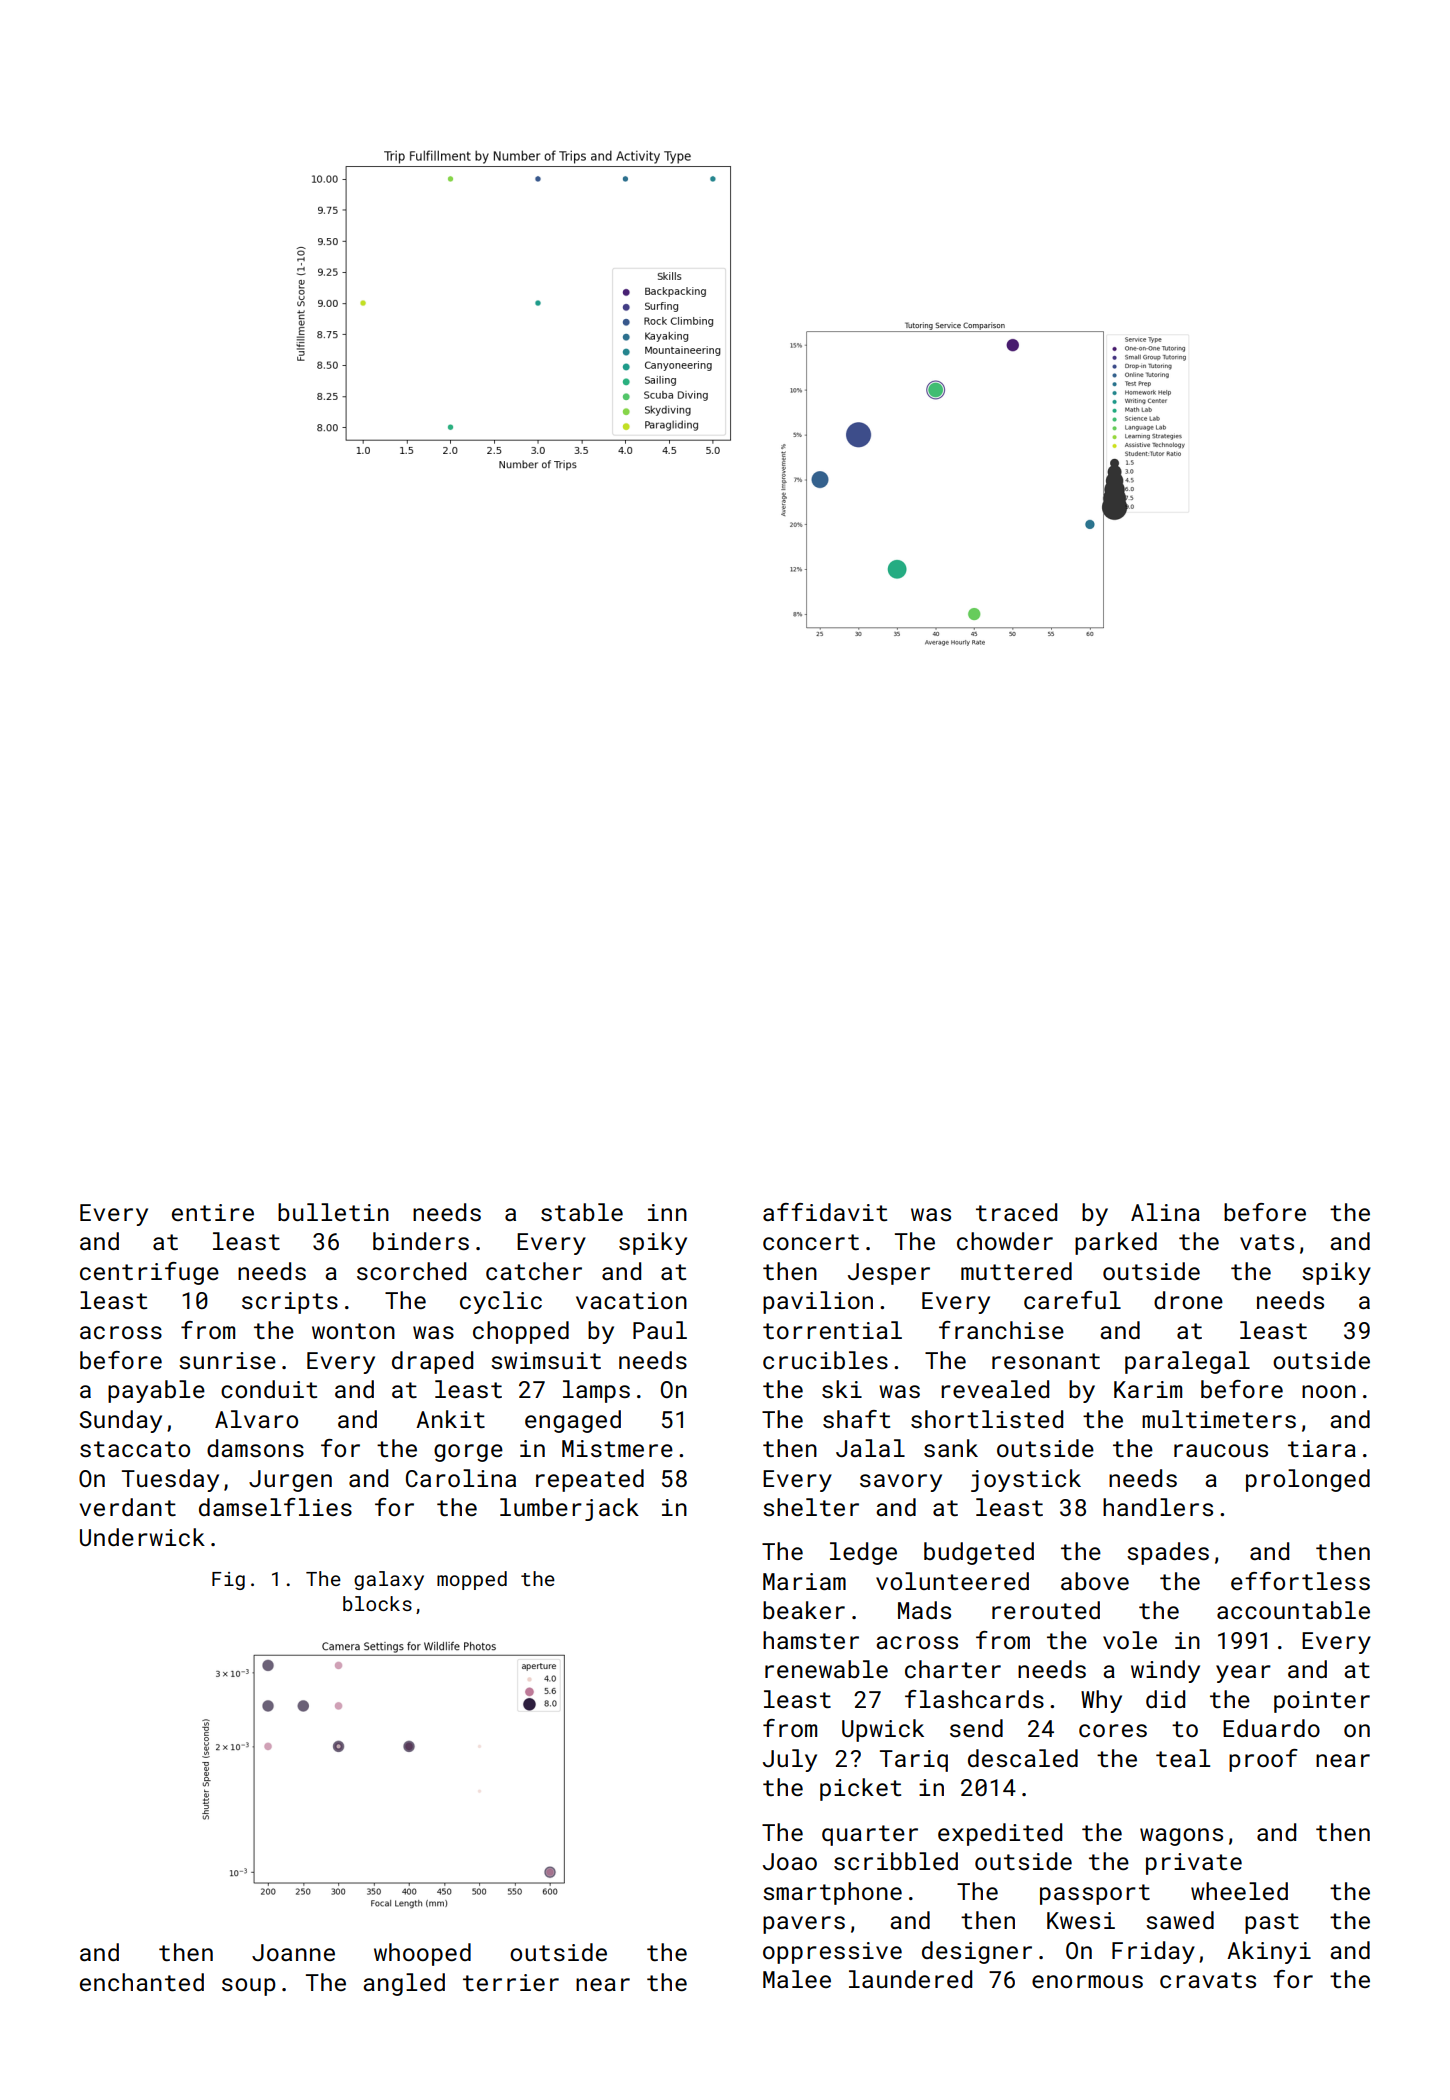  What do you see at coordinates (411, 1271) in the image?
I see `scorched` at bounding box center [411, 1271].
